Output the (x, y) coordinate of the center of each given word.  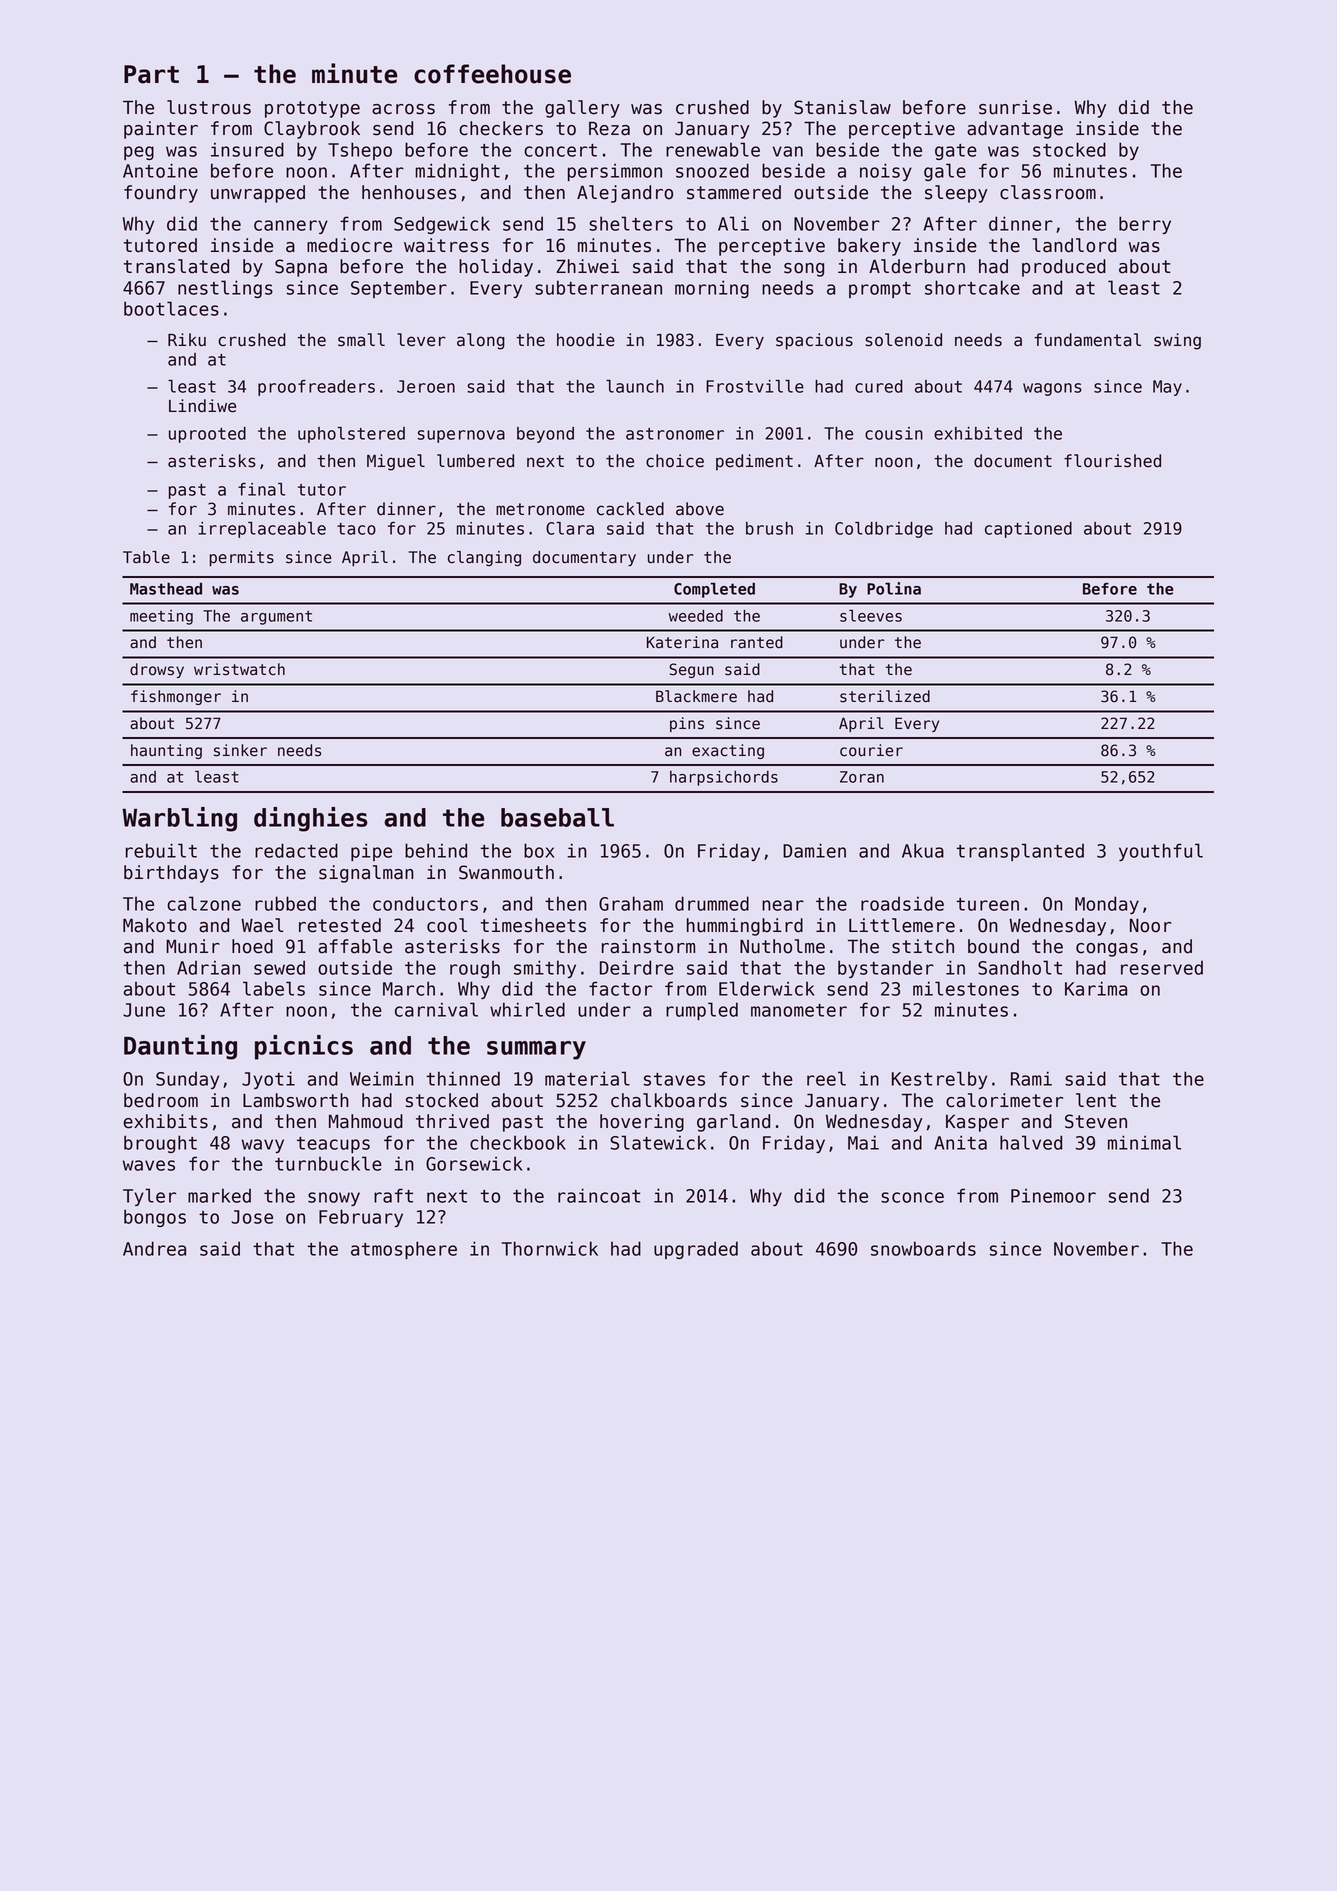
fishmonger (176, 697)
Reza (609, 128)
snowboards (923, 1248)
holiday (496, 268)
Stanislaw (842, 107)
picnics (304, 1047)
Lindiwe (202, 406)
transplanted (1020, 852)
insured (247, 149)
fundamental (1087, 340)
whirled (527, 1009)
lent (1096, 1100)
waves (149, 1165)
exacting (728, 751)
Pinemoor (1053, 1195)
